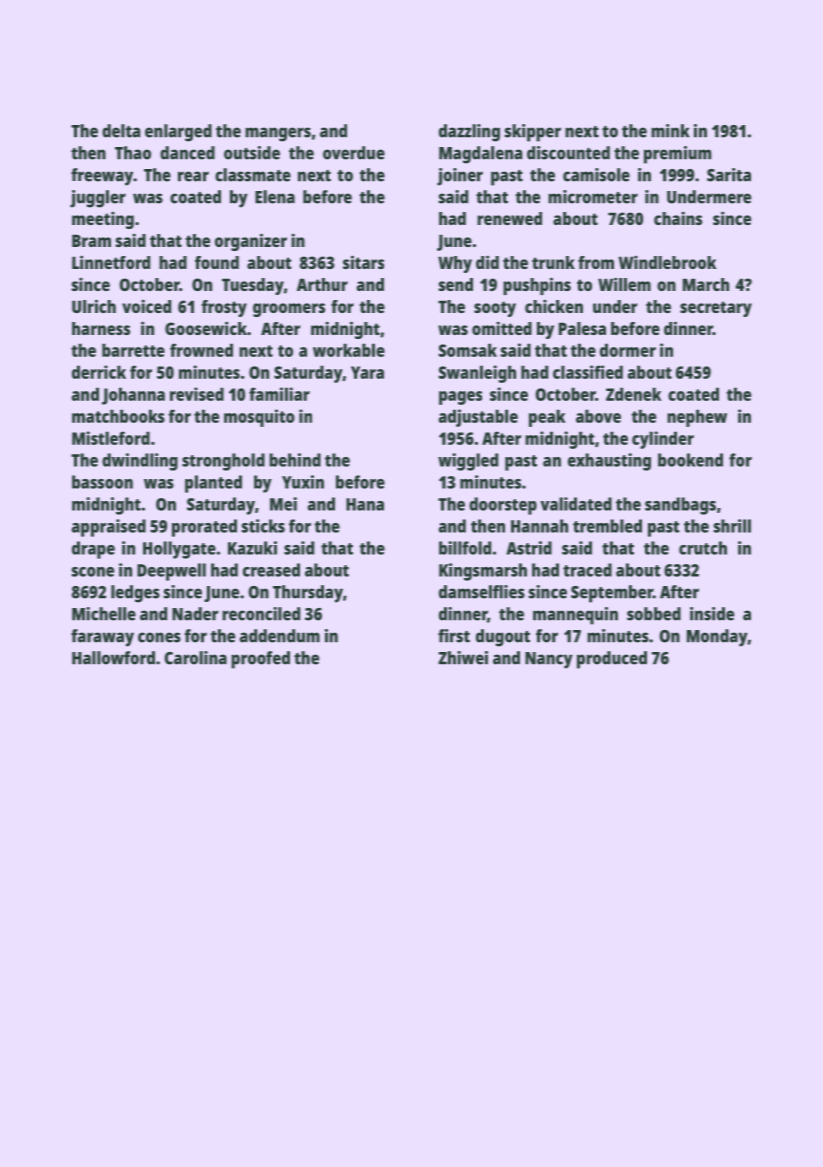 The image size is (823, 1167). What do you see at coordinates (367, 372) in the screenshot?
I see `Yara` at bounding box center [367, 372].
